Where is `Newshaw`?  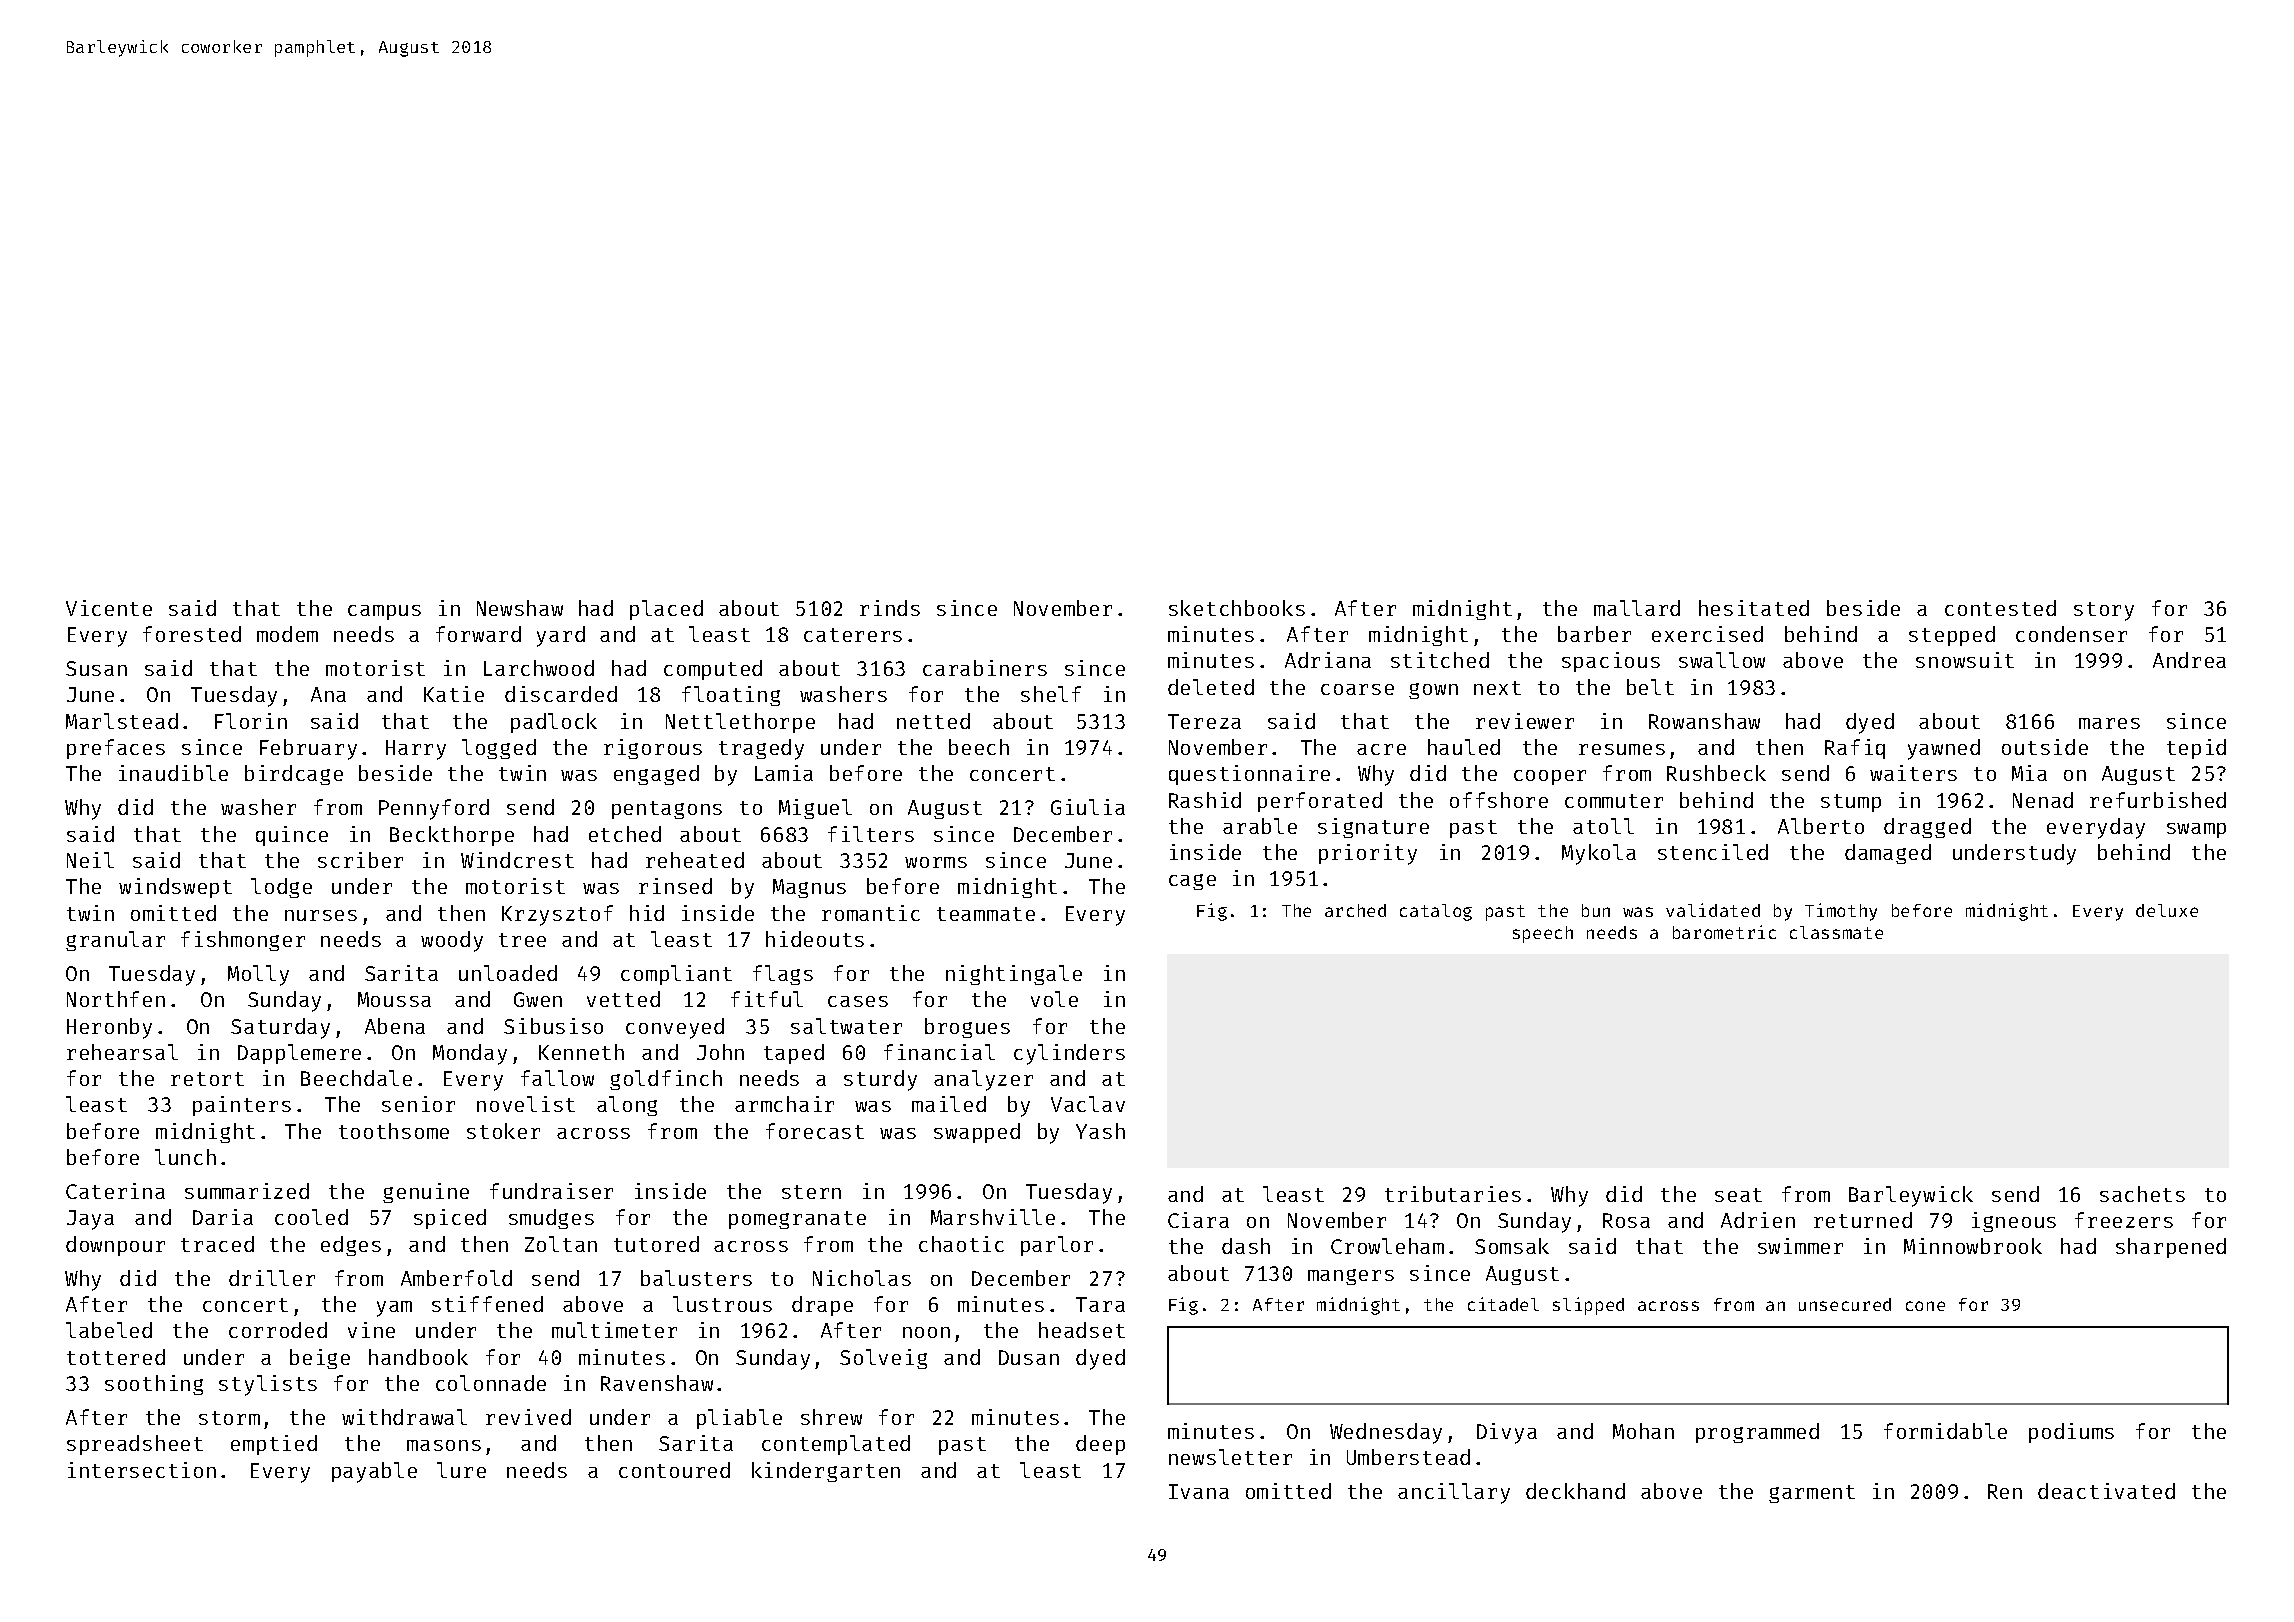 Newshaw is located at coordinates (520, 608).
